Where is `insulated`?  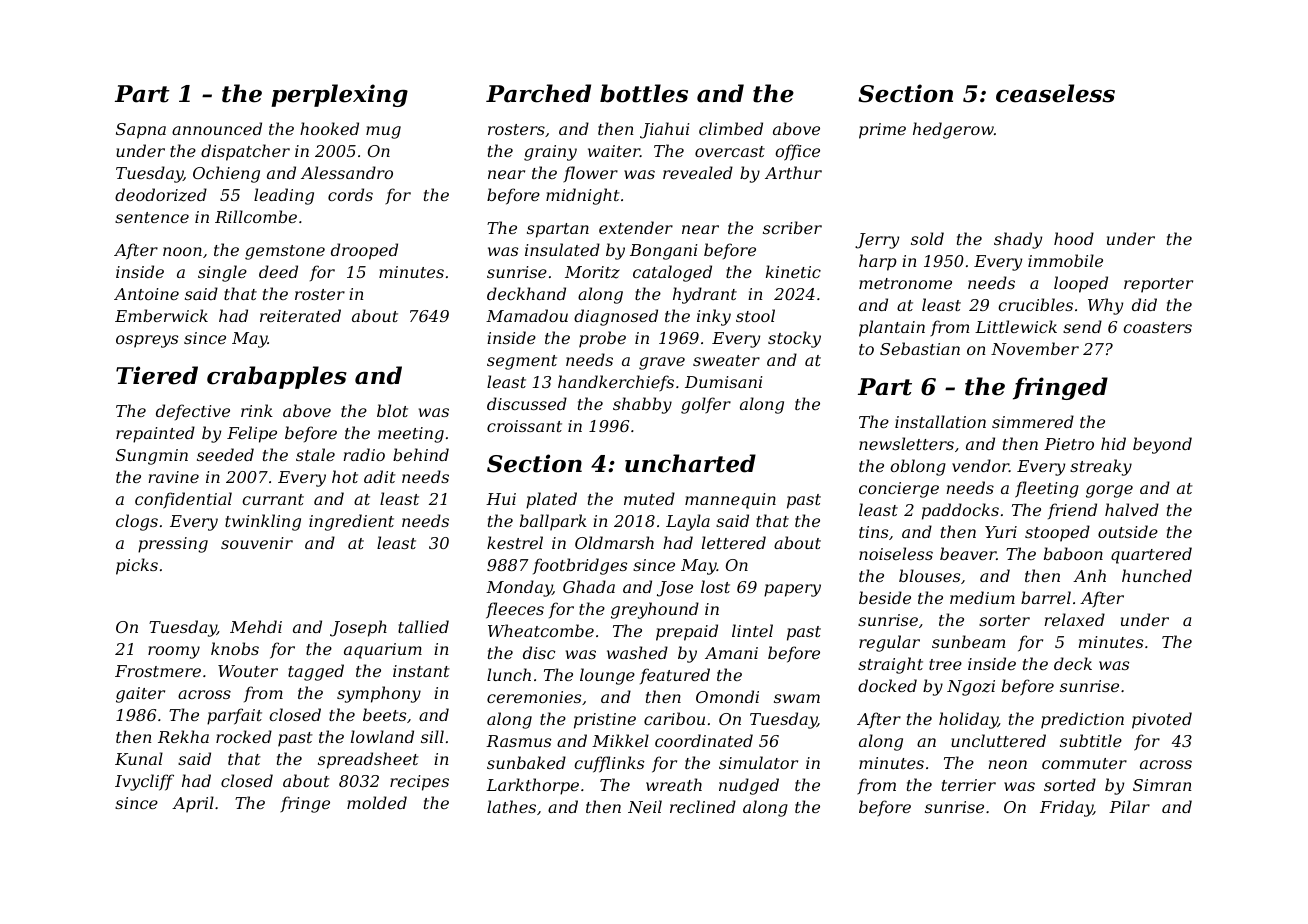
insulated is located at coordinates (562, 249).
